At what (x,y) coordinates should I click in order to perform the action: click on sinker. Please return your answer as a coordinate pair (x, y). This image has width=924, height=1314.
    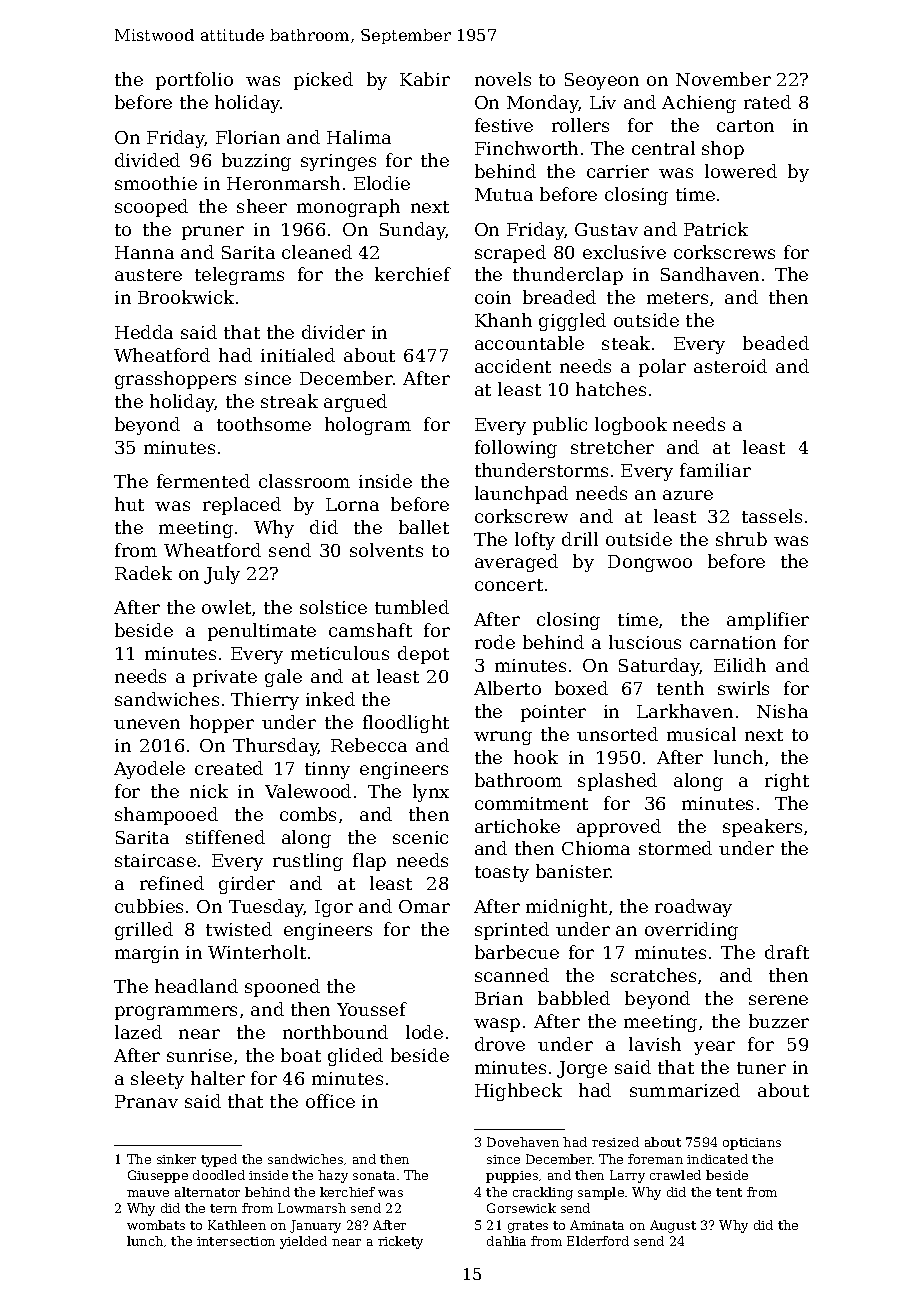
    Looking at the image, I should click on (176, 1159).
